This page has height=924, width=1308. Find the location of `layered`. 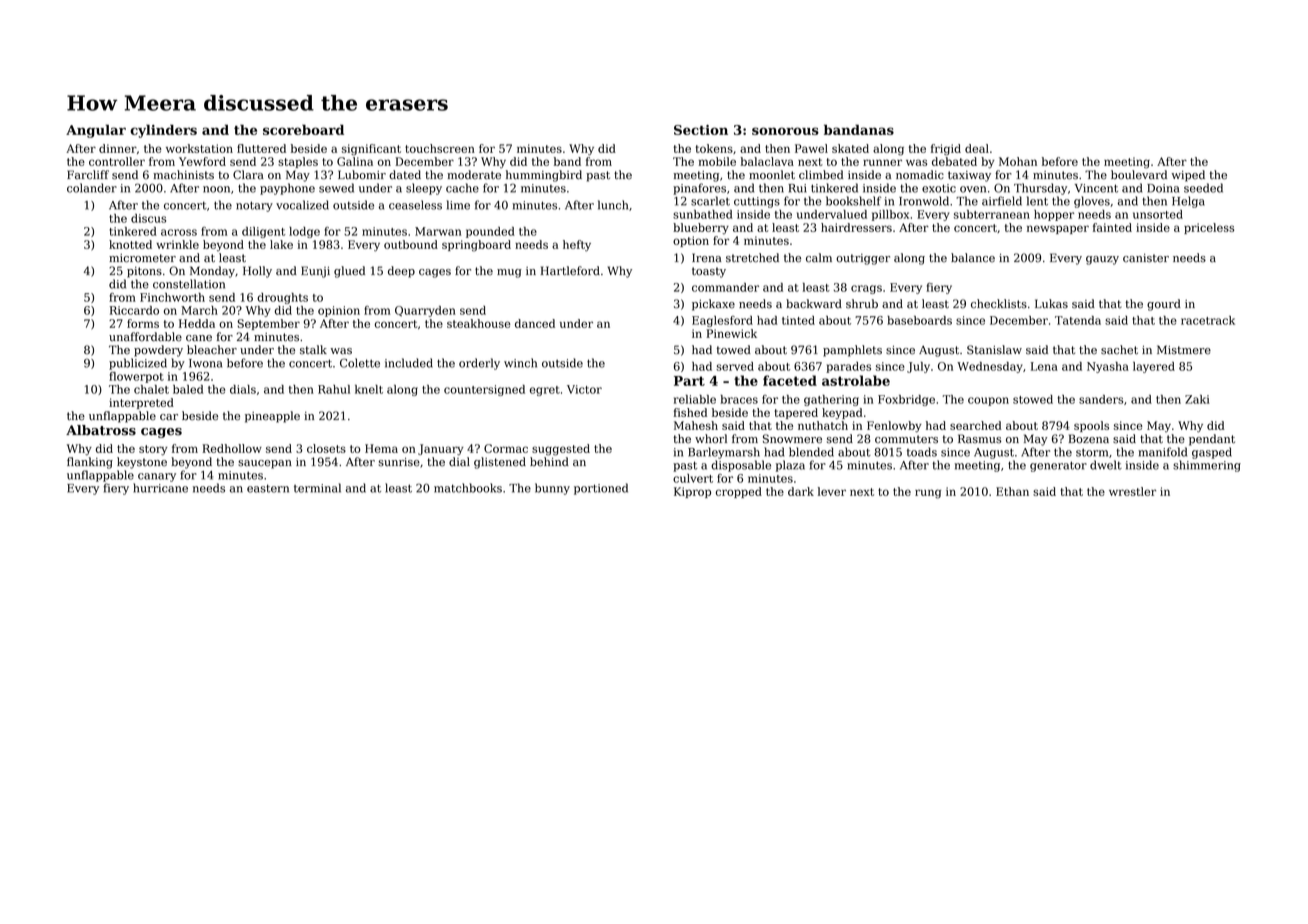

layered is located at coordinates (1154, 367).
